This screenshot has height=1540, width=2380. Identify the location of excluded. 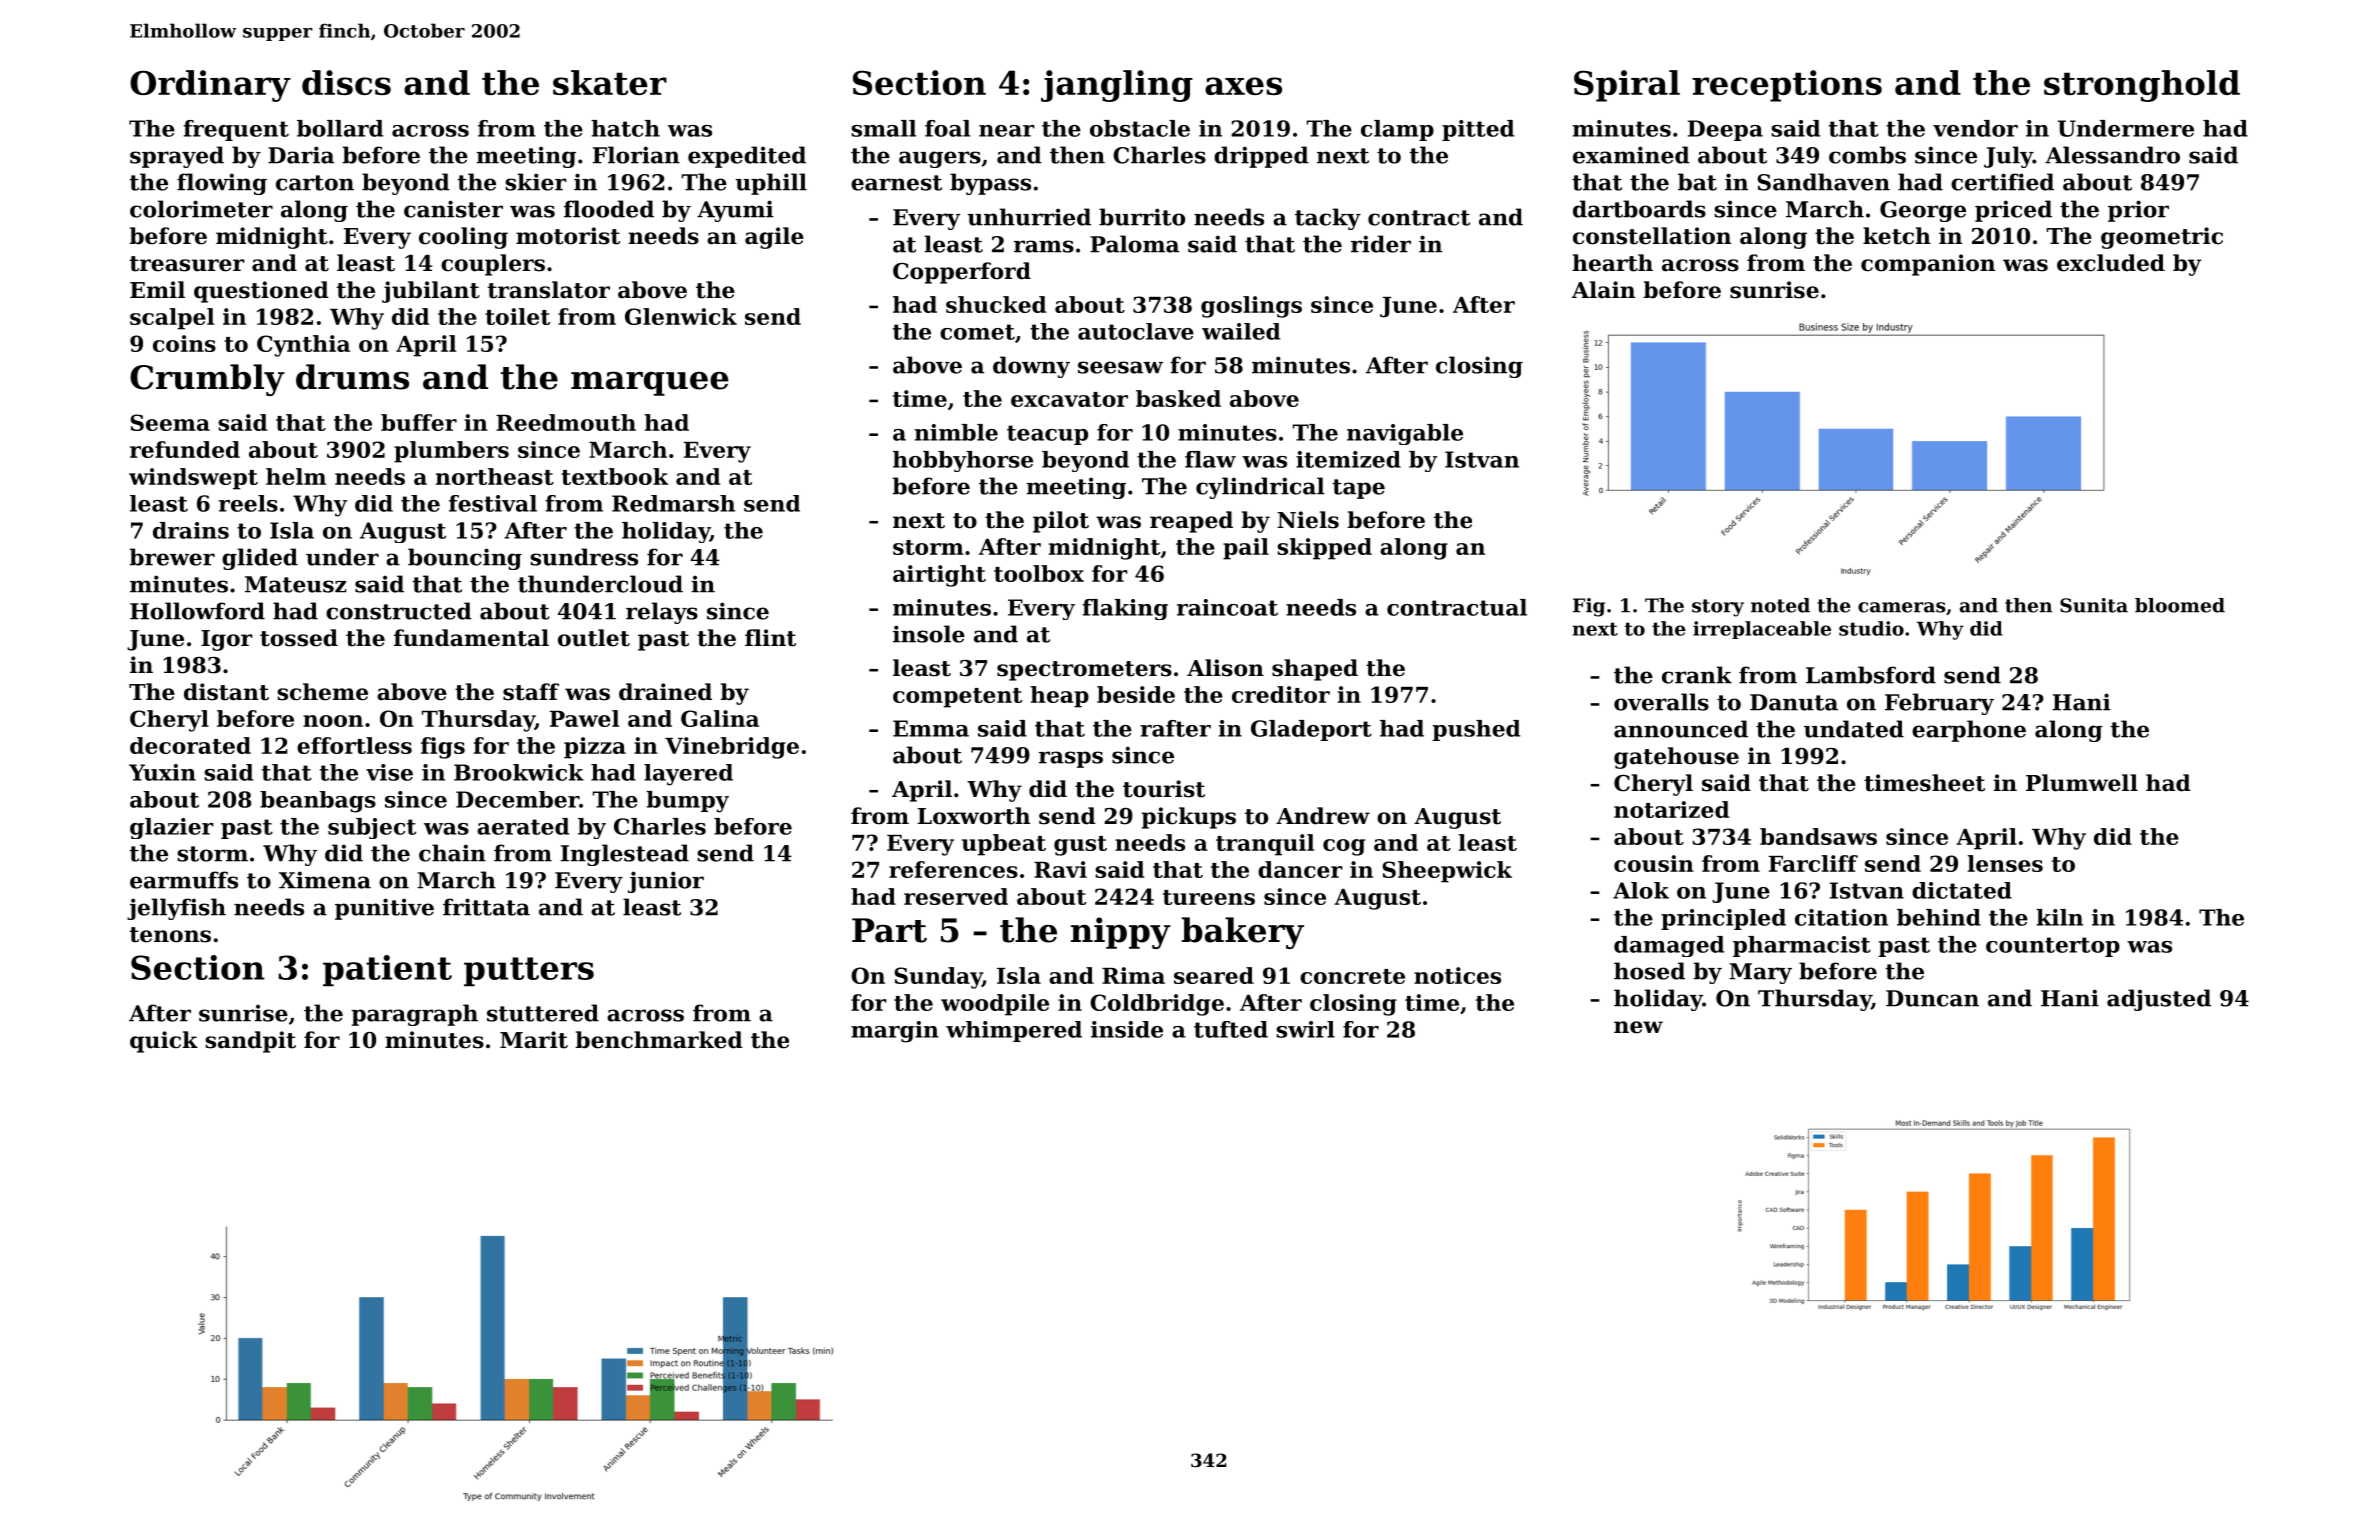
(2111, 263).
